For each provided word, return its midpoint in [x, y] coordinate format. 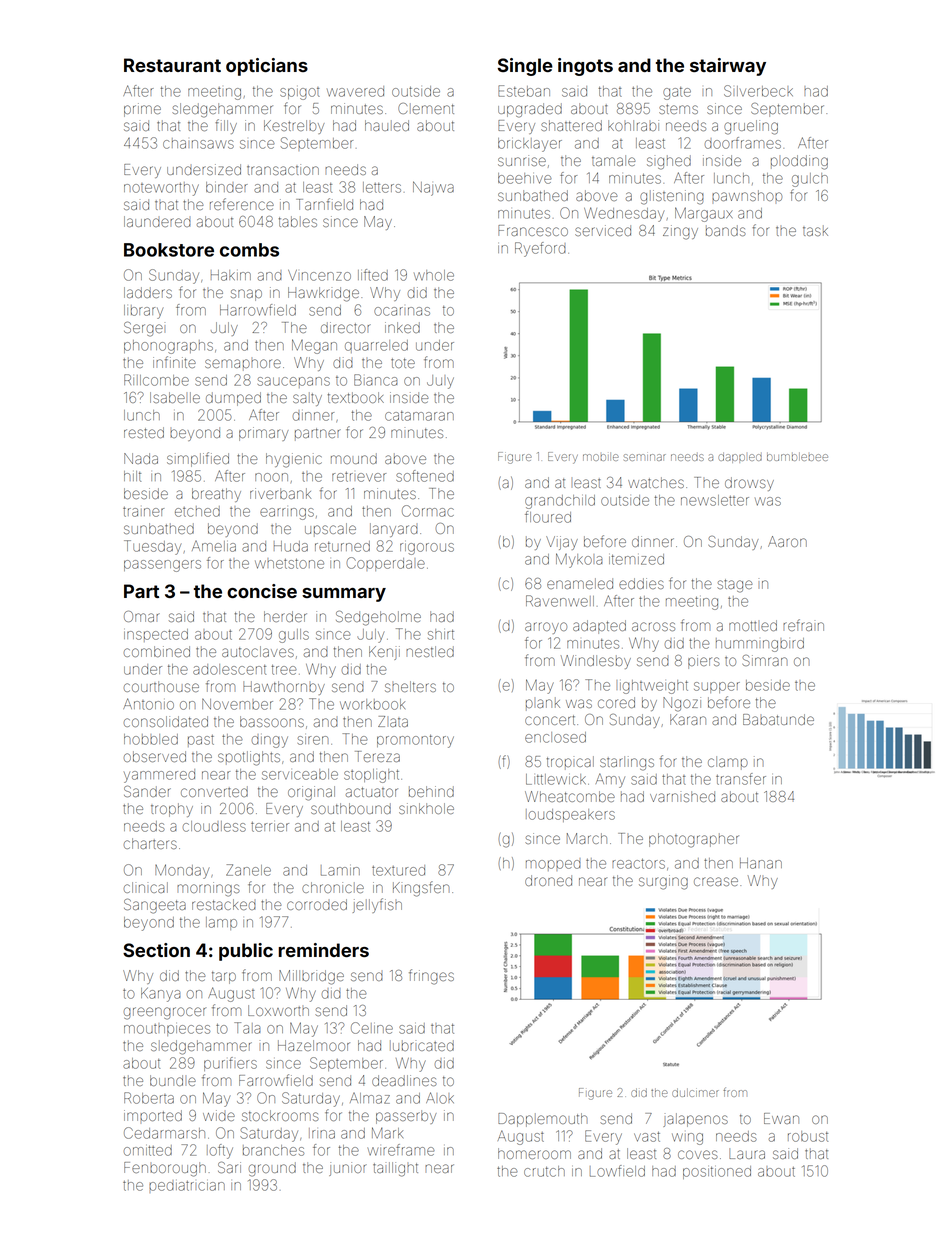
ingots [585, 67]
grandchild [560, 502]
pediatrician [187, 1186]
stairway [728, 67]
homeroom [534, 1153]
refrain [803, 625]
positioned [717, 1172]
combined [157, 651]
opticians [267, 67]
